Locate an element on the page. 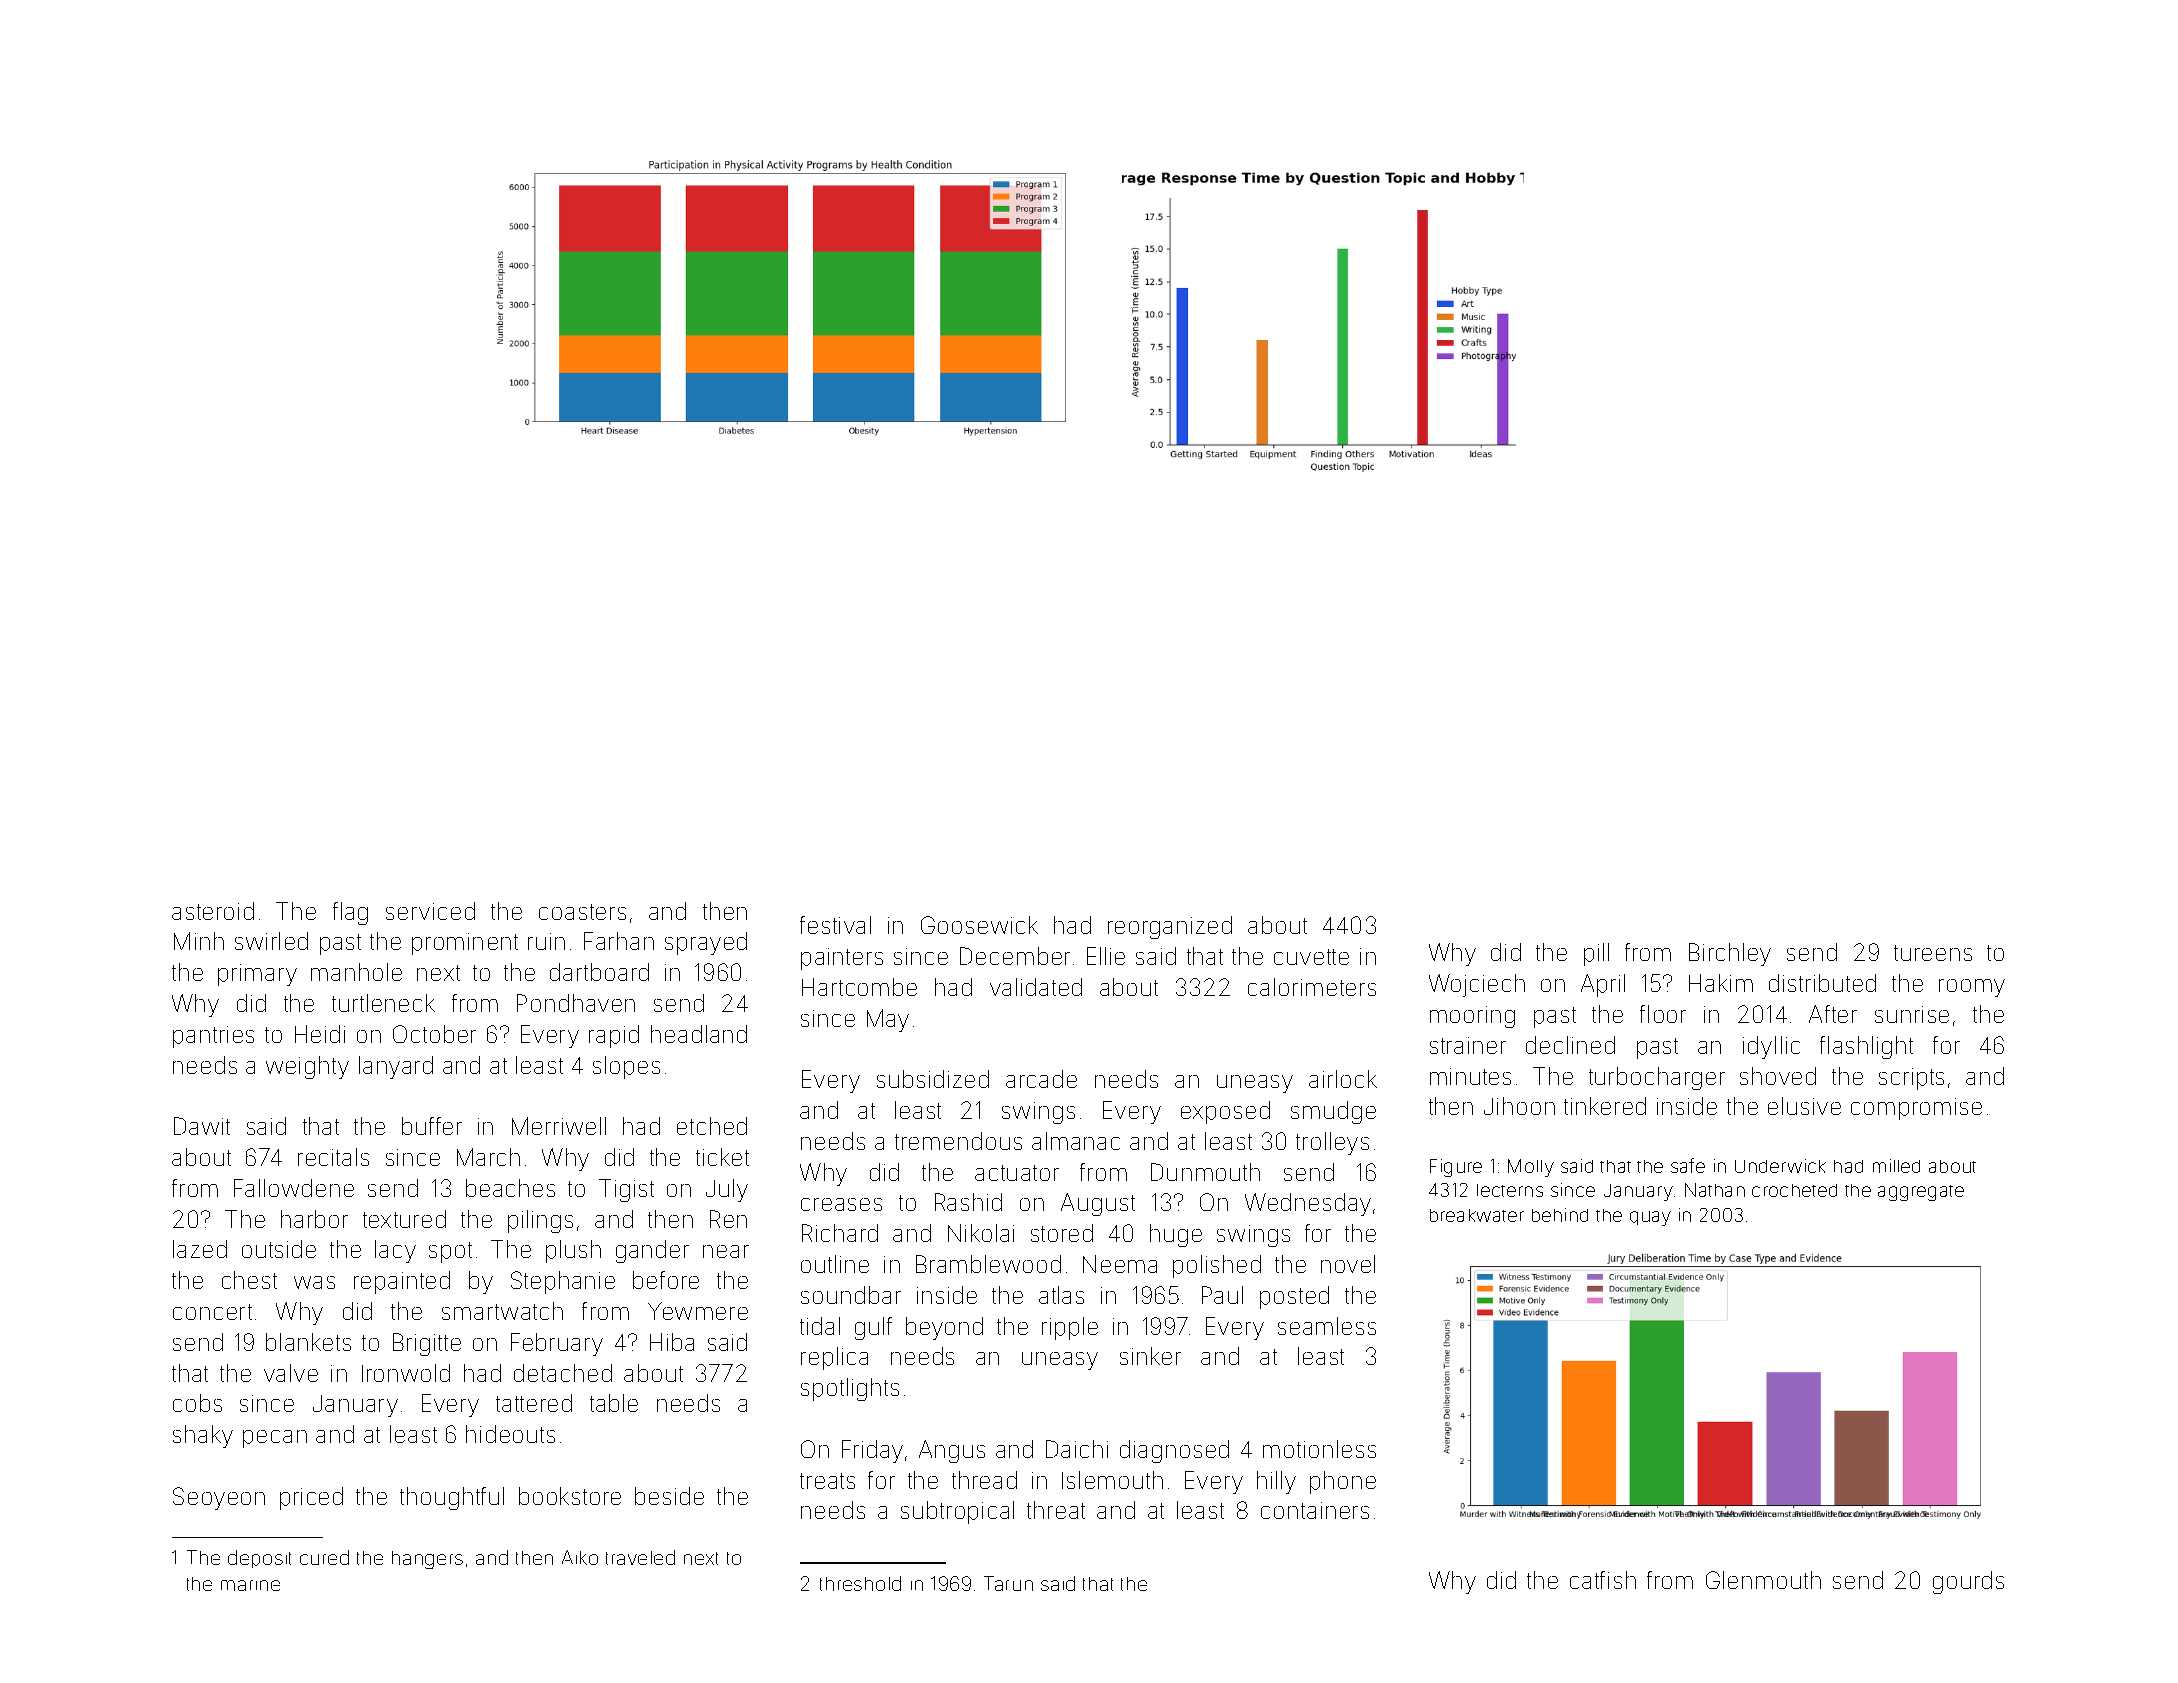 This document has width=2178, height=1683. traveled is located at coordinates (640, 1557).
